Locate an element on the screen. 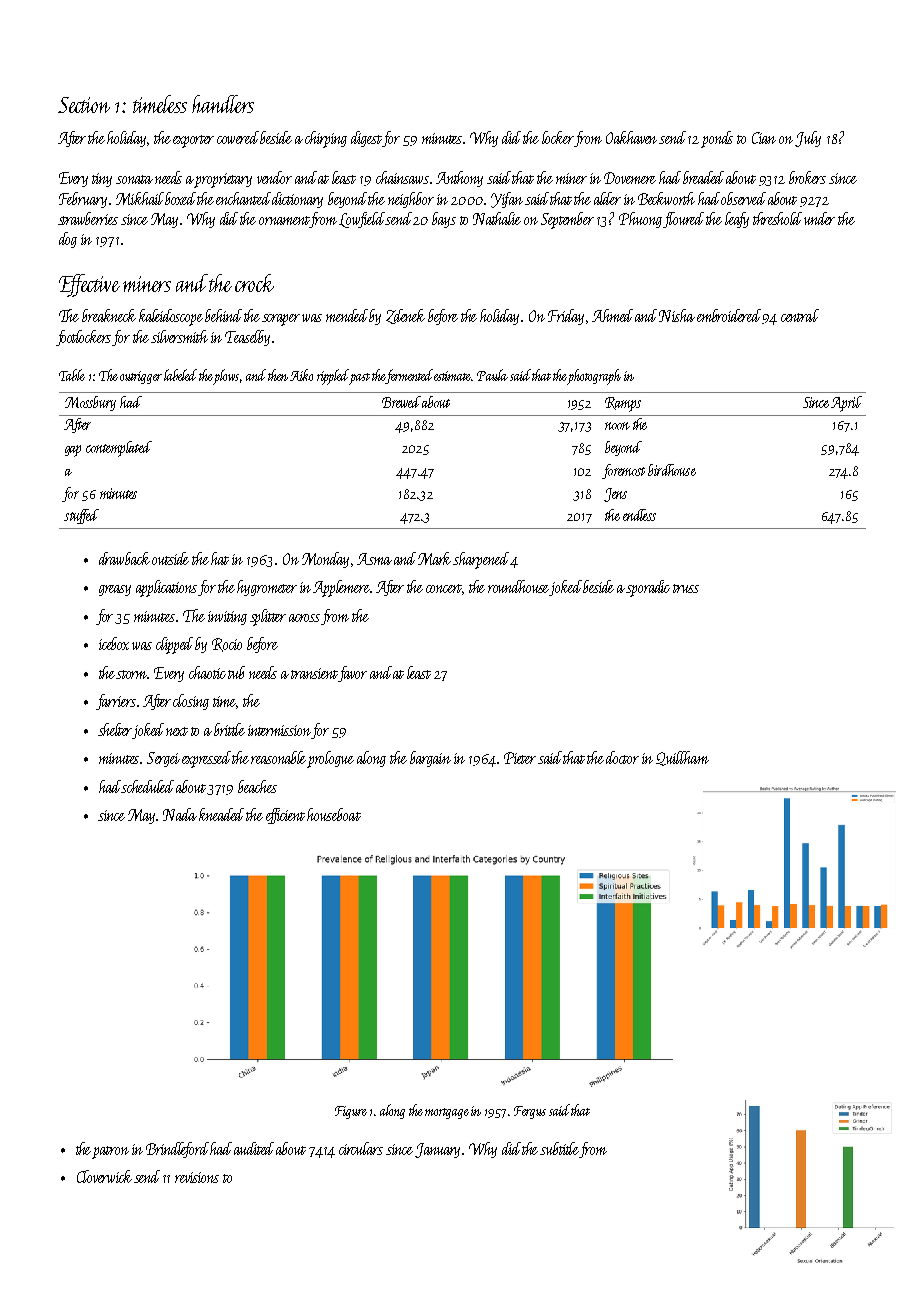  Quillham is located at coordinates (682, 758).
